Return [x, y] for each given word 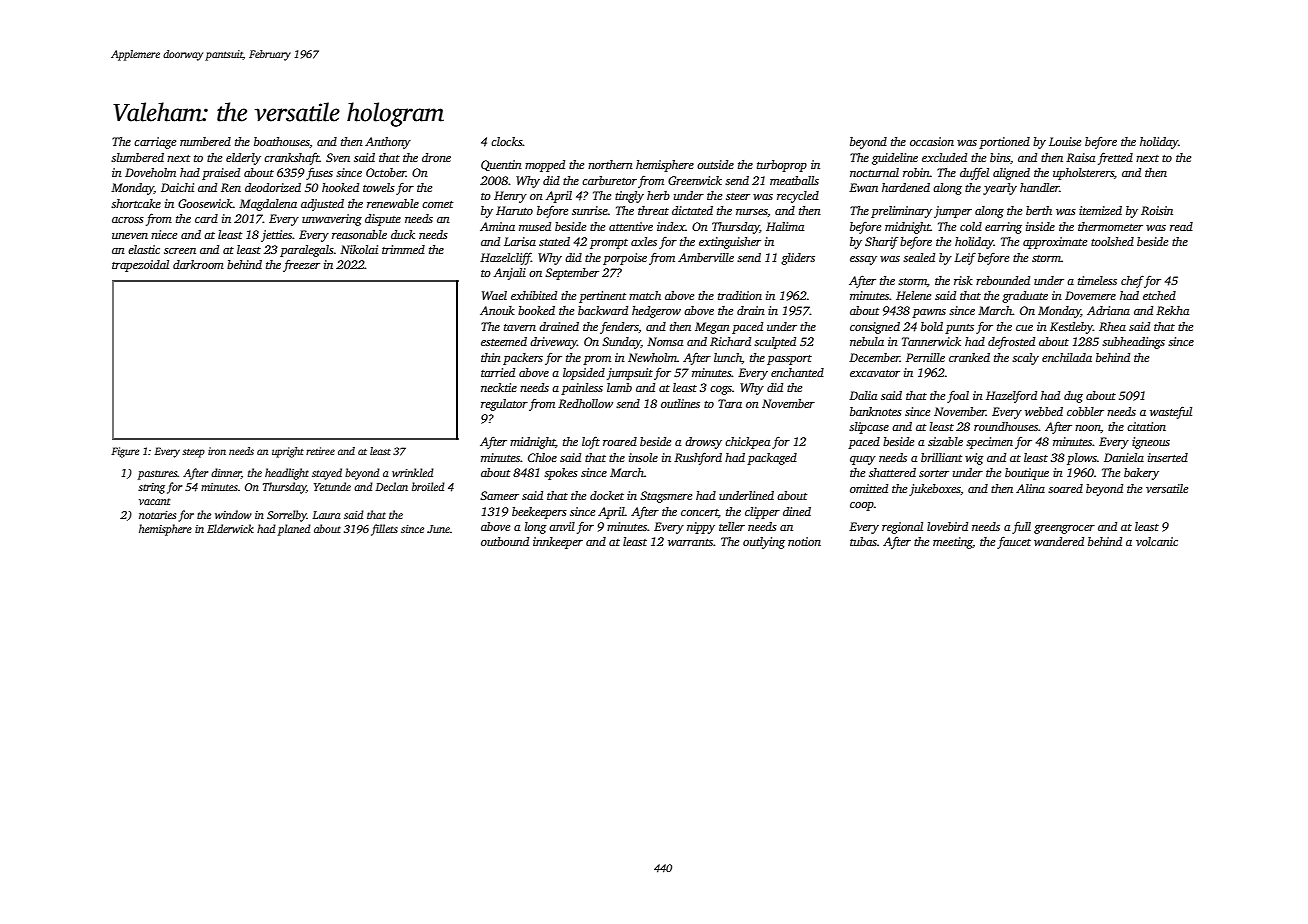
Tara [730, 403]
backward [603, 310]
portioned [1004, 143]
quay [863, 460]
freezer [301, 266]
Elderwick [230, 528]
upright [288, 452]
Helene [913, 295]
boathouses [282, 141]
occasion [932, 141]
